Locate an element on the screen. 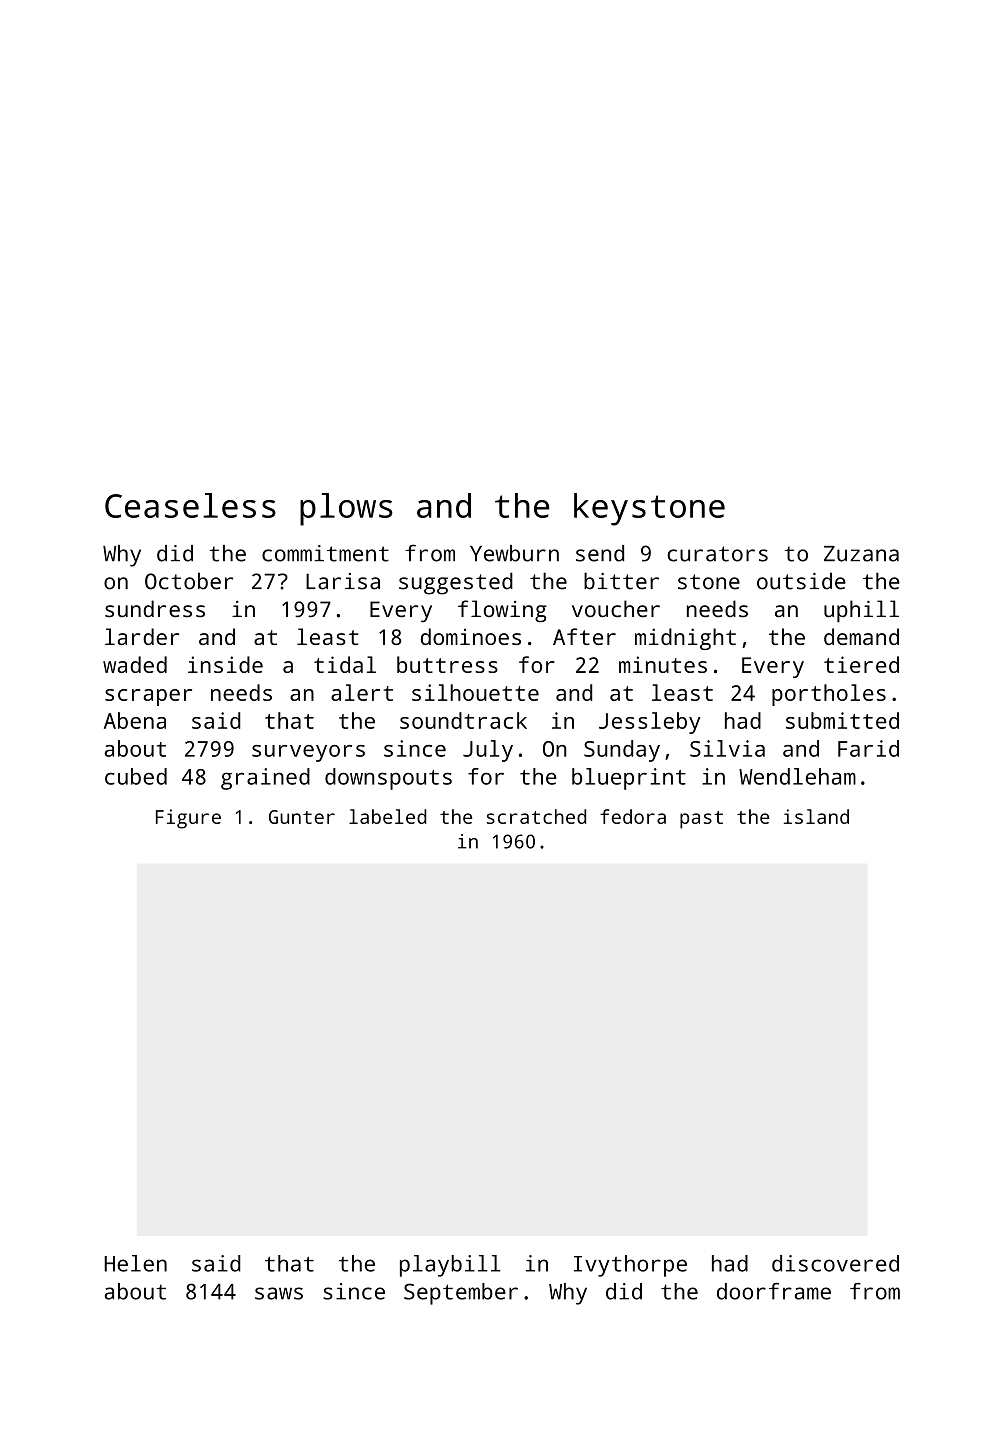  Helen is located at coordinates (135, 1263).
